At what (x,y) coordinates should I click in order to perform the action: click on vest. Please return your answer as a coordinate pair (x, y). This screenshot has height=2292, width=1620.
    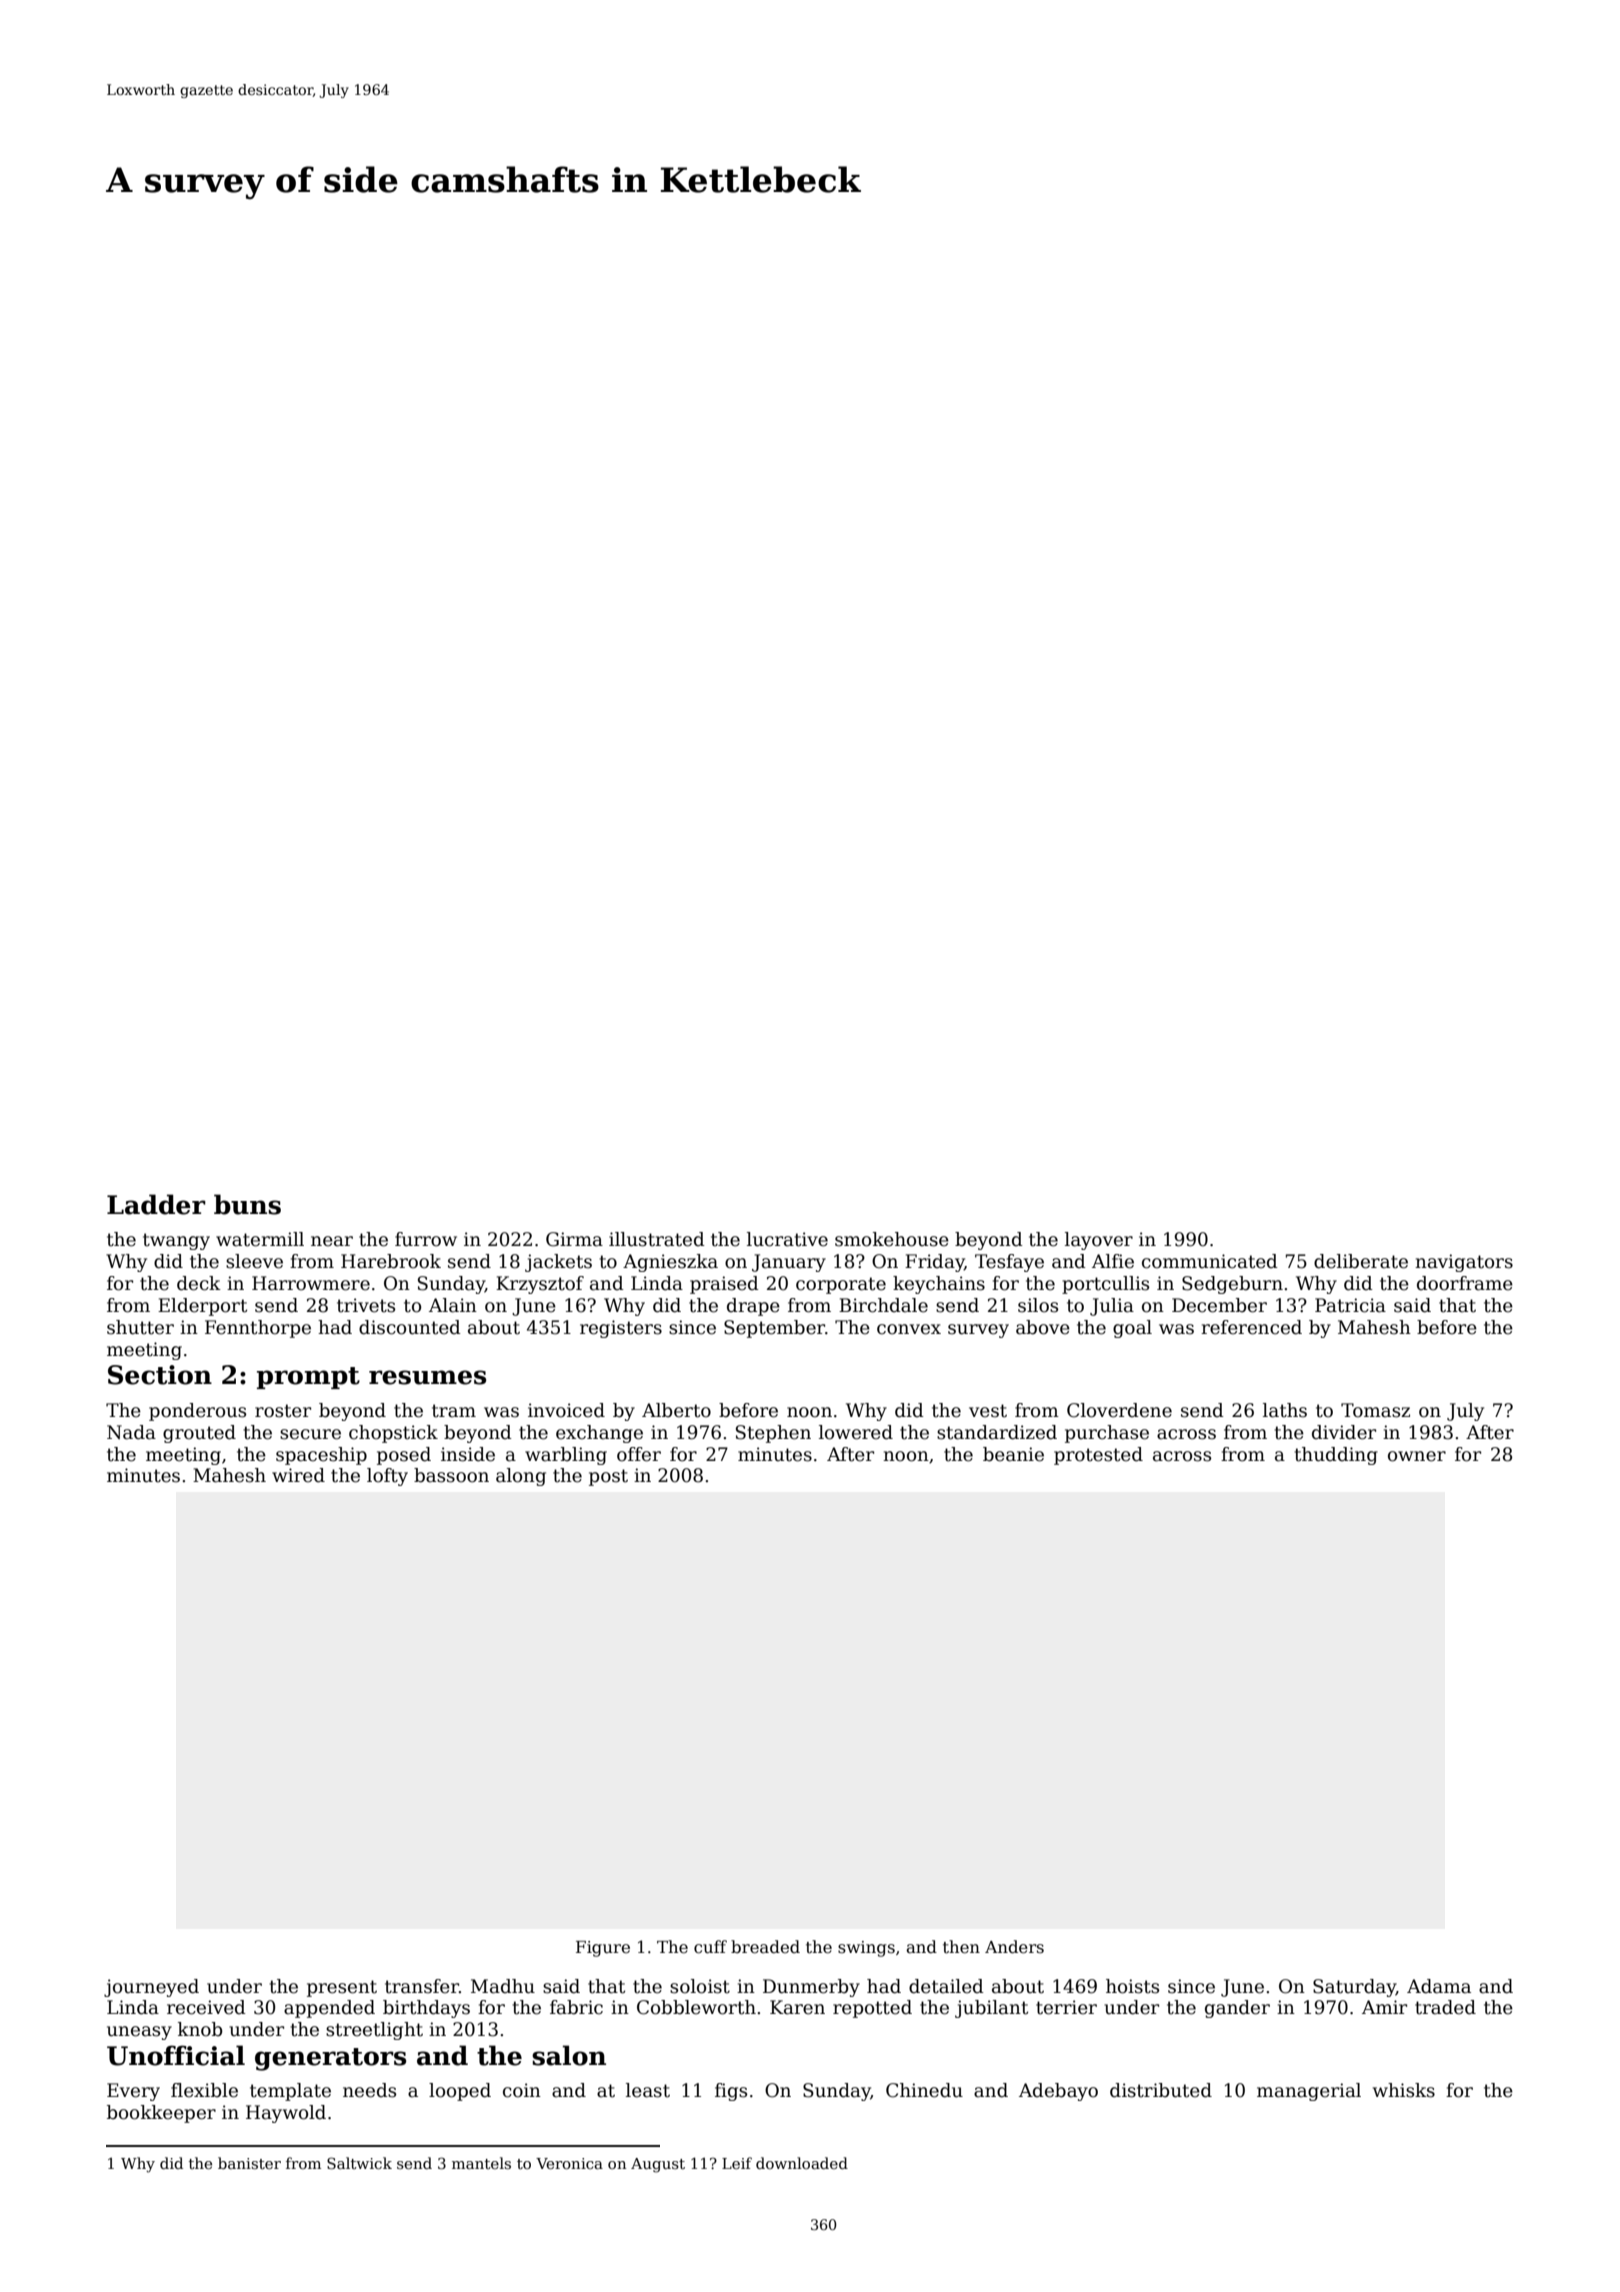
    Looking at the image, I should click on (988, 1411).
